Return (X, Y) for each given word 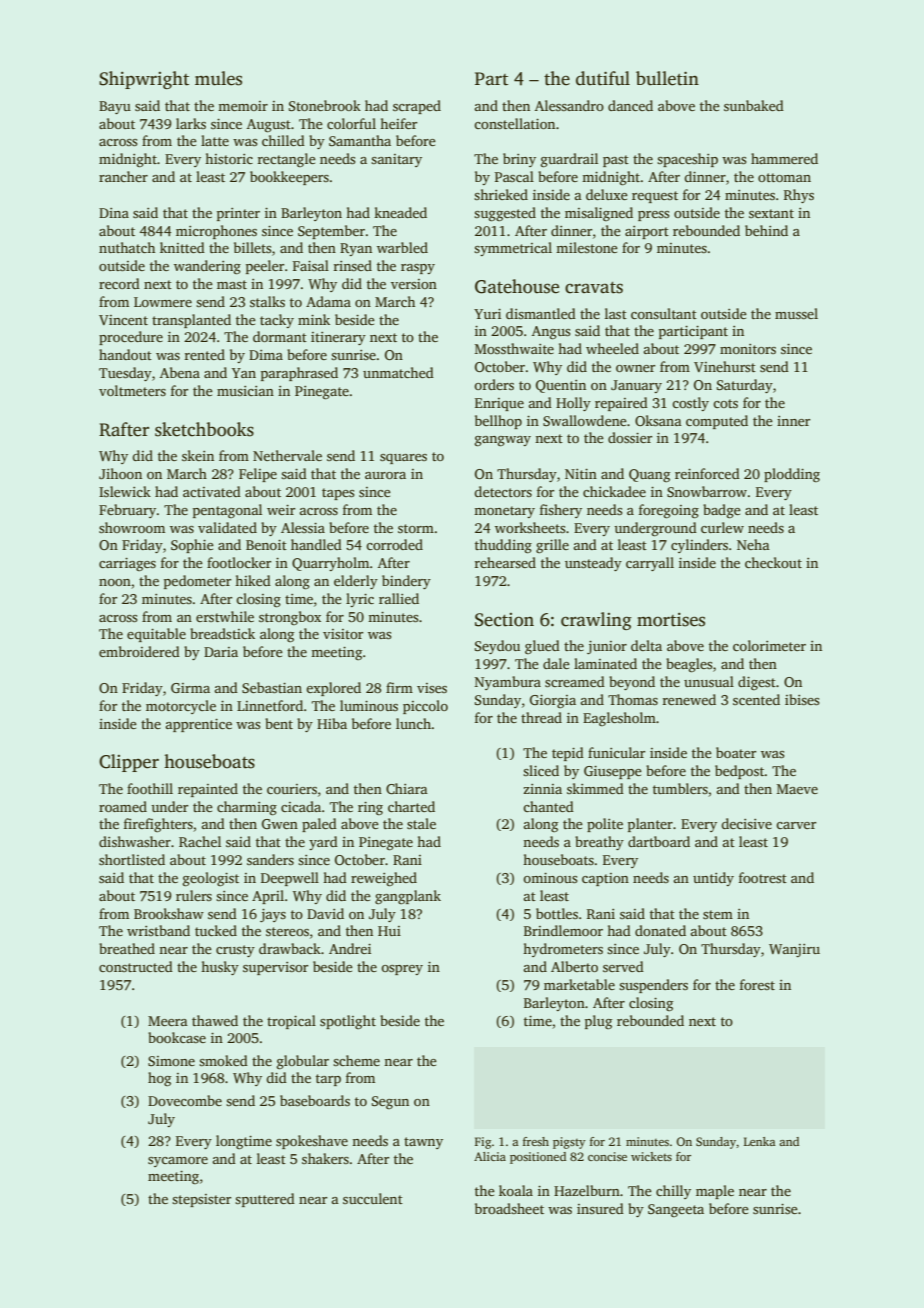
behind (766, 230)
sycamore (178, 1162)
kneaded (400, 212)
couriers (292, 789)
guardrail (569, 160)
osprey (402, 970)
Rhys (799, 196)
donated (660, 930)
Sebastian (272, 687)
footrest (763, 877)
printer (238, 214)
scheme (356, 1060)
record (119, 283)
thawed (215, 1020)
